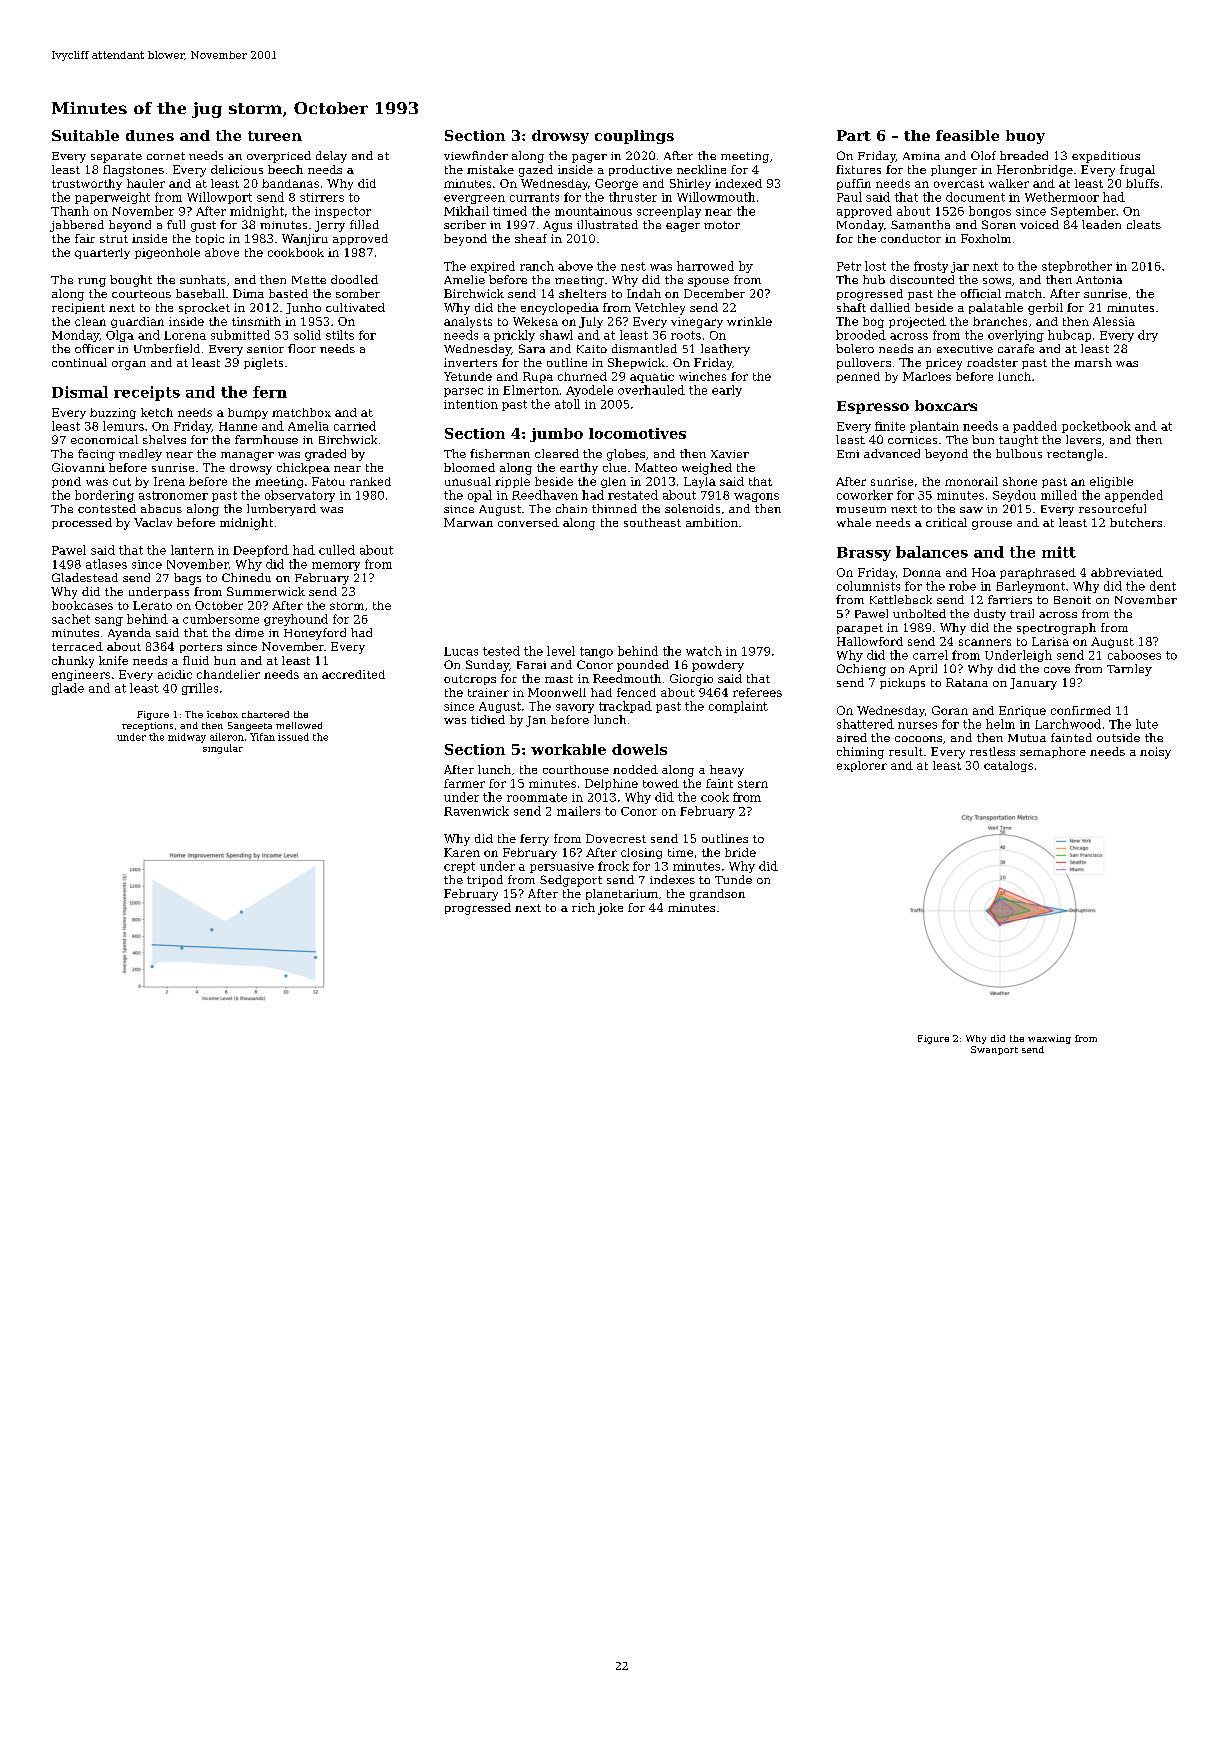 This document has height=1740, width=1230. Describe the element at coordinates (854, 522) in the document. I see `whale` at that location.
